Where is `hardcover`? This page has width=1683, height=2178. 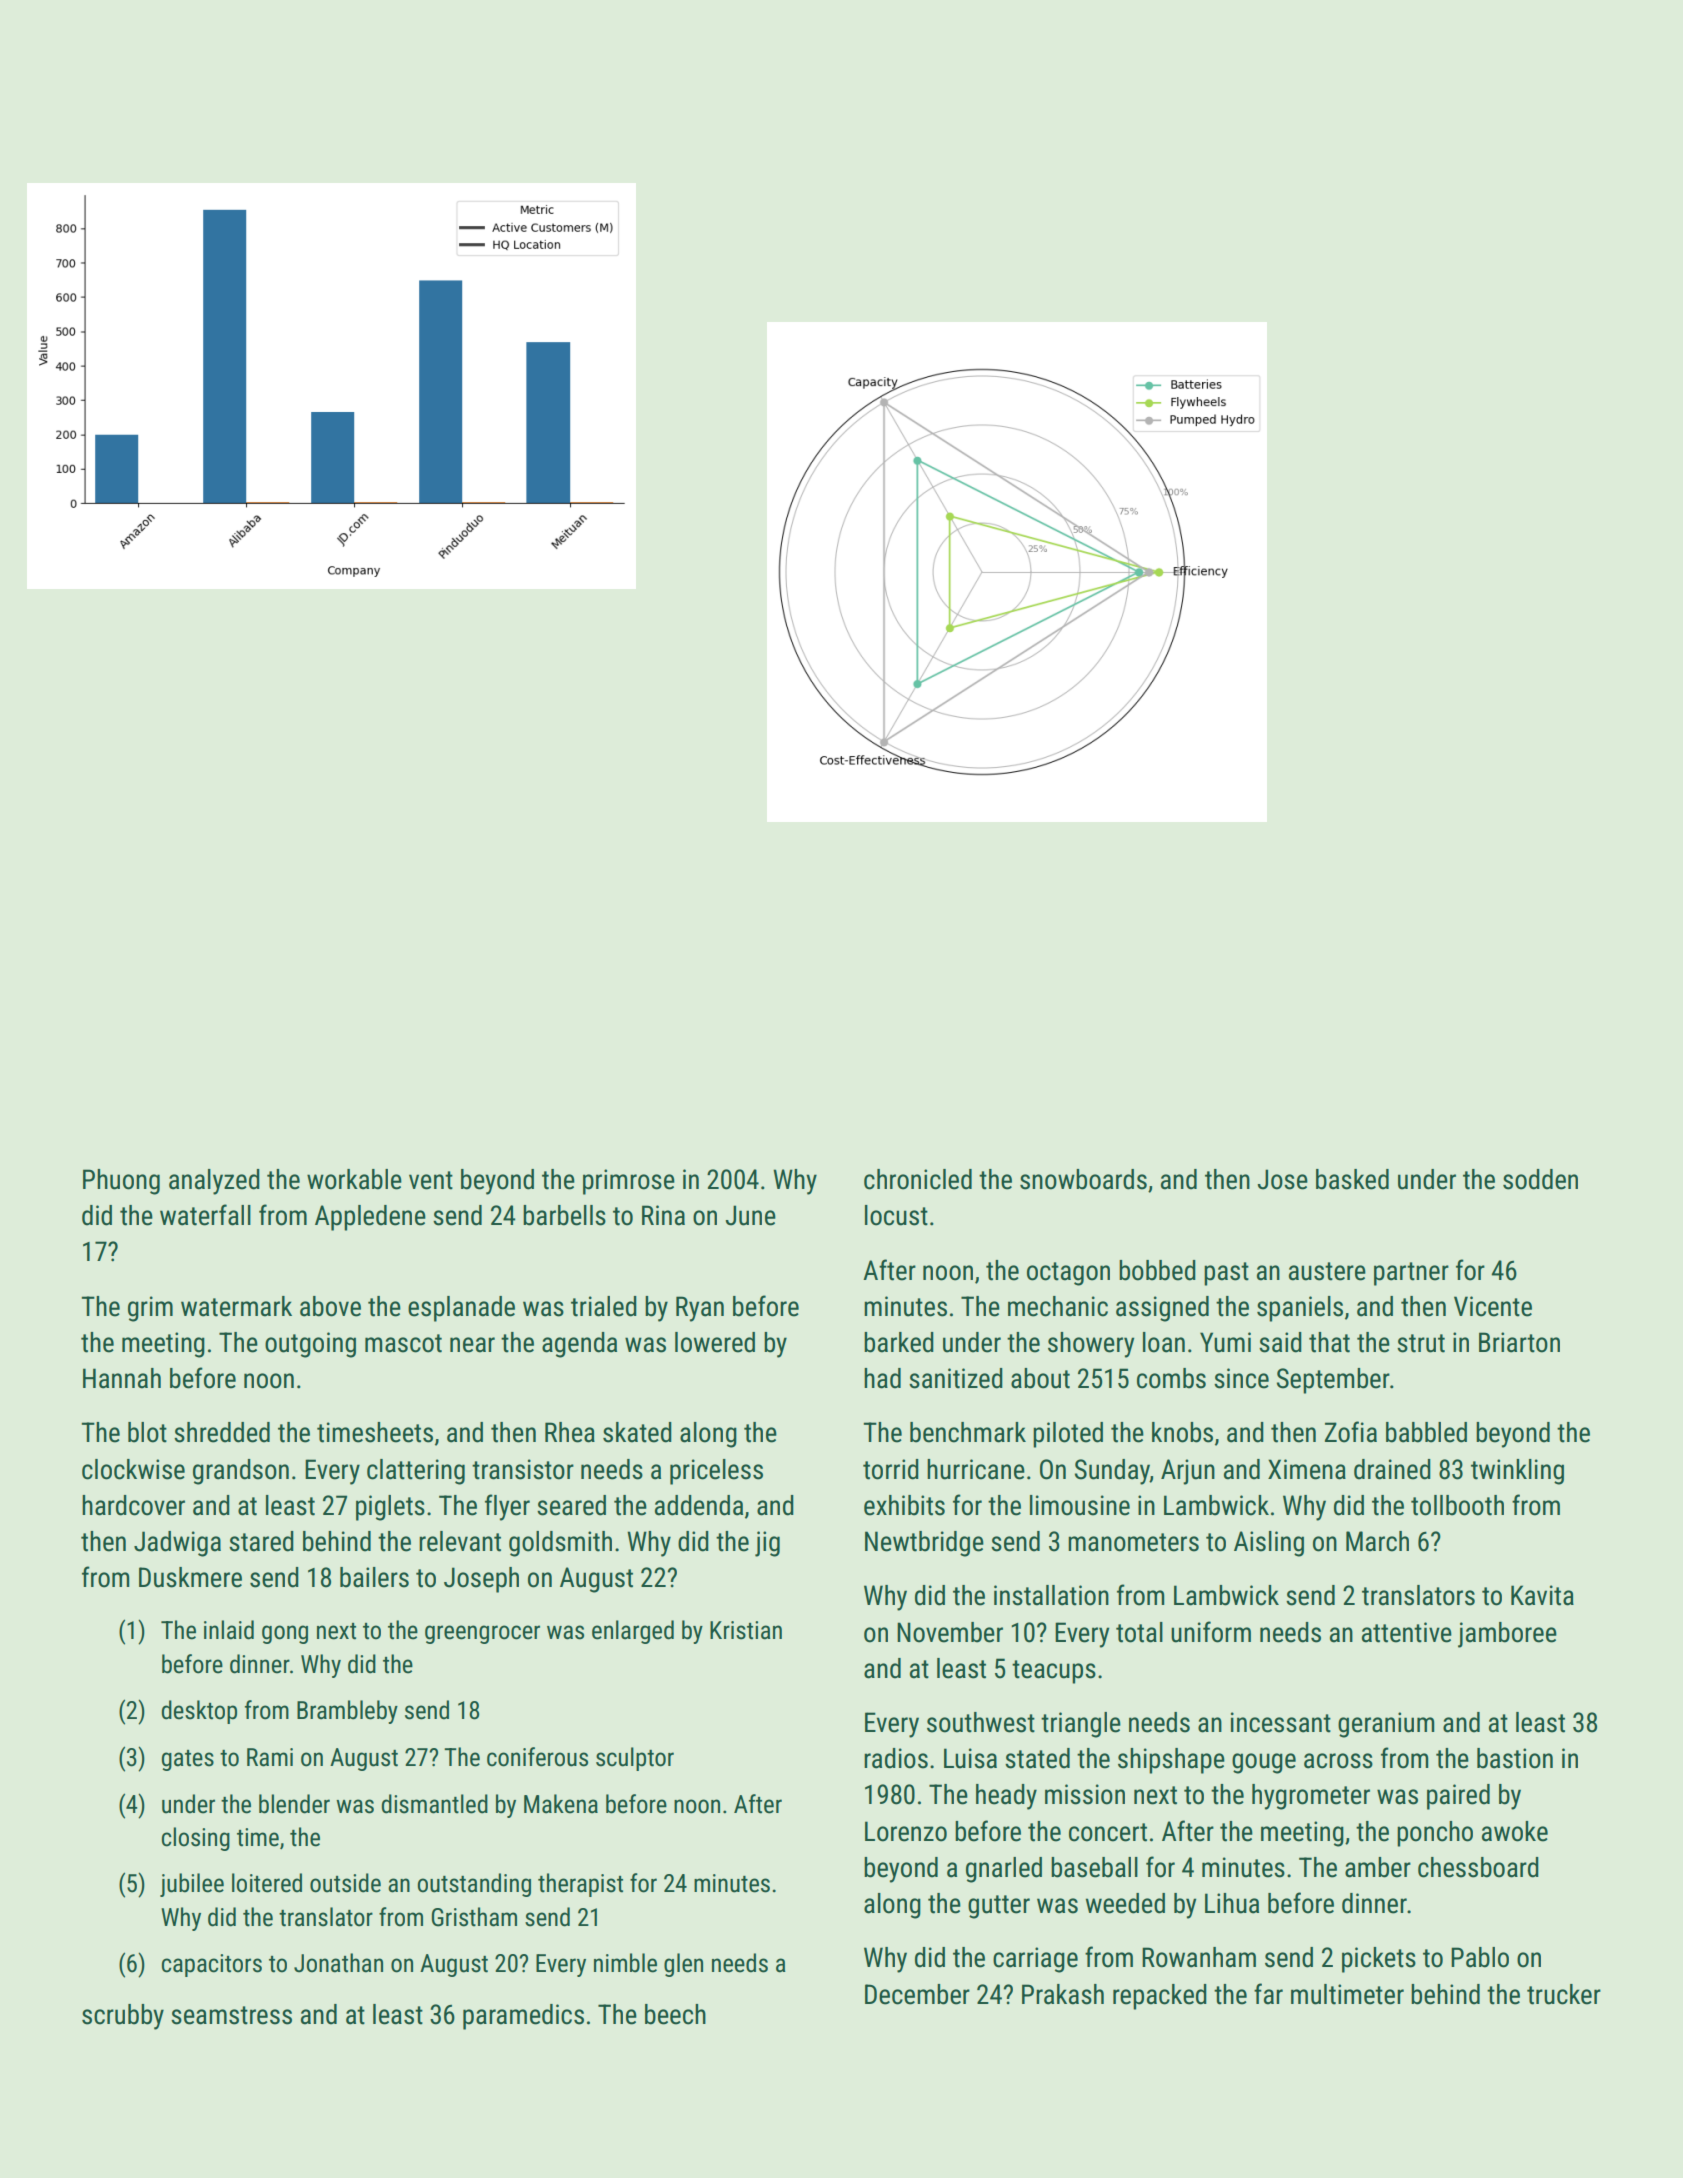
hardcover is located at coordinates (133, 1505).
